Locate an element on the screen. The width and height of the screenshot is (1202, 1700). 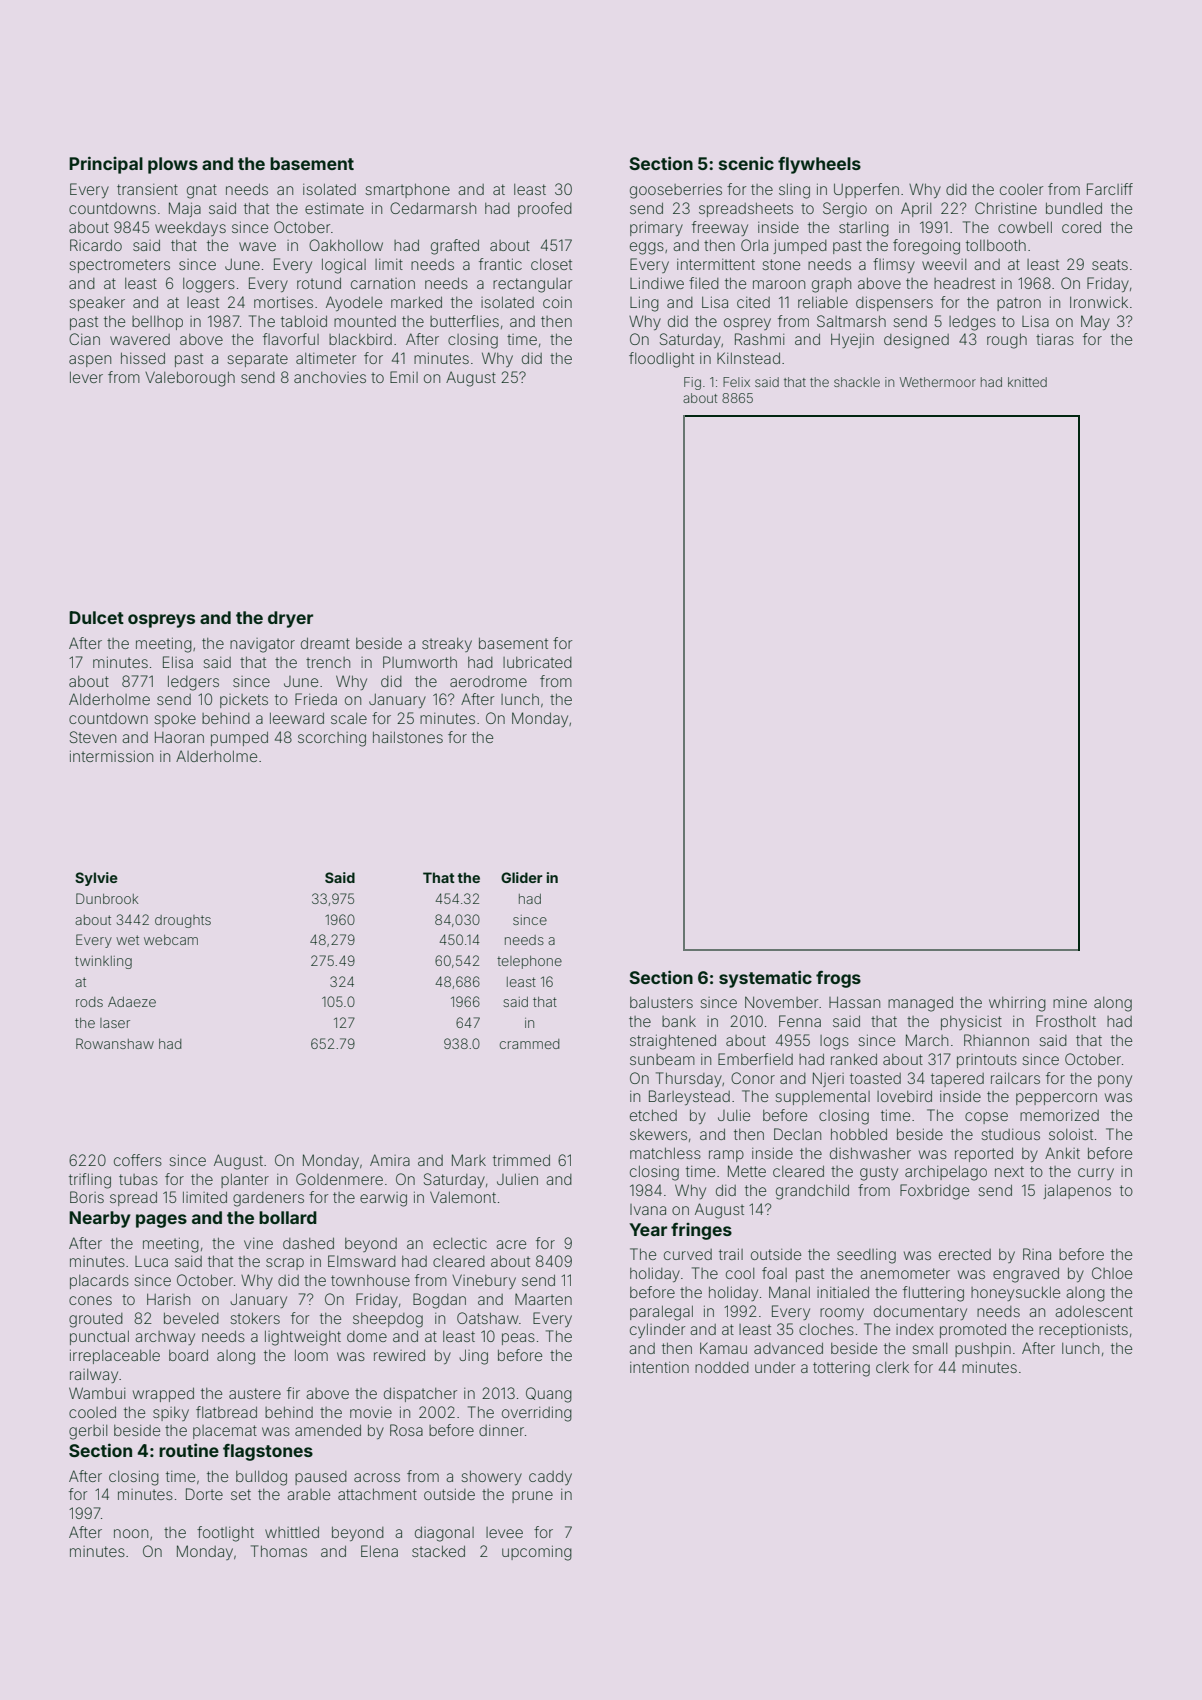
eclectic is located at coordinates (460, 1243).
